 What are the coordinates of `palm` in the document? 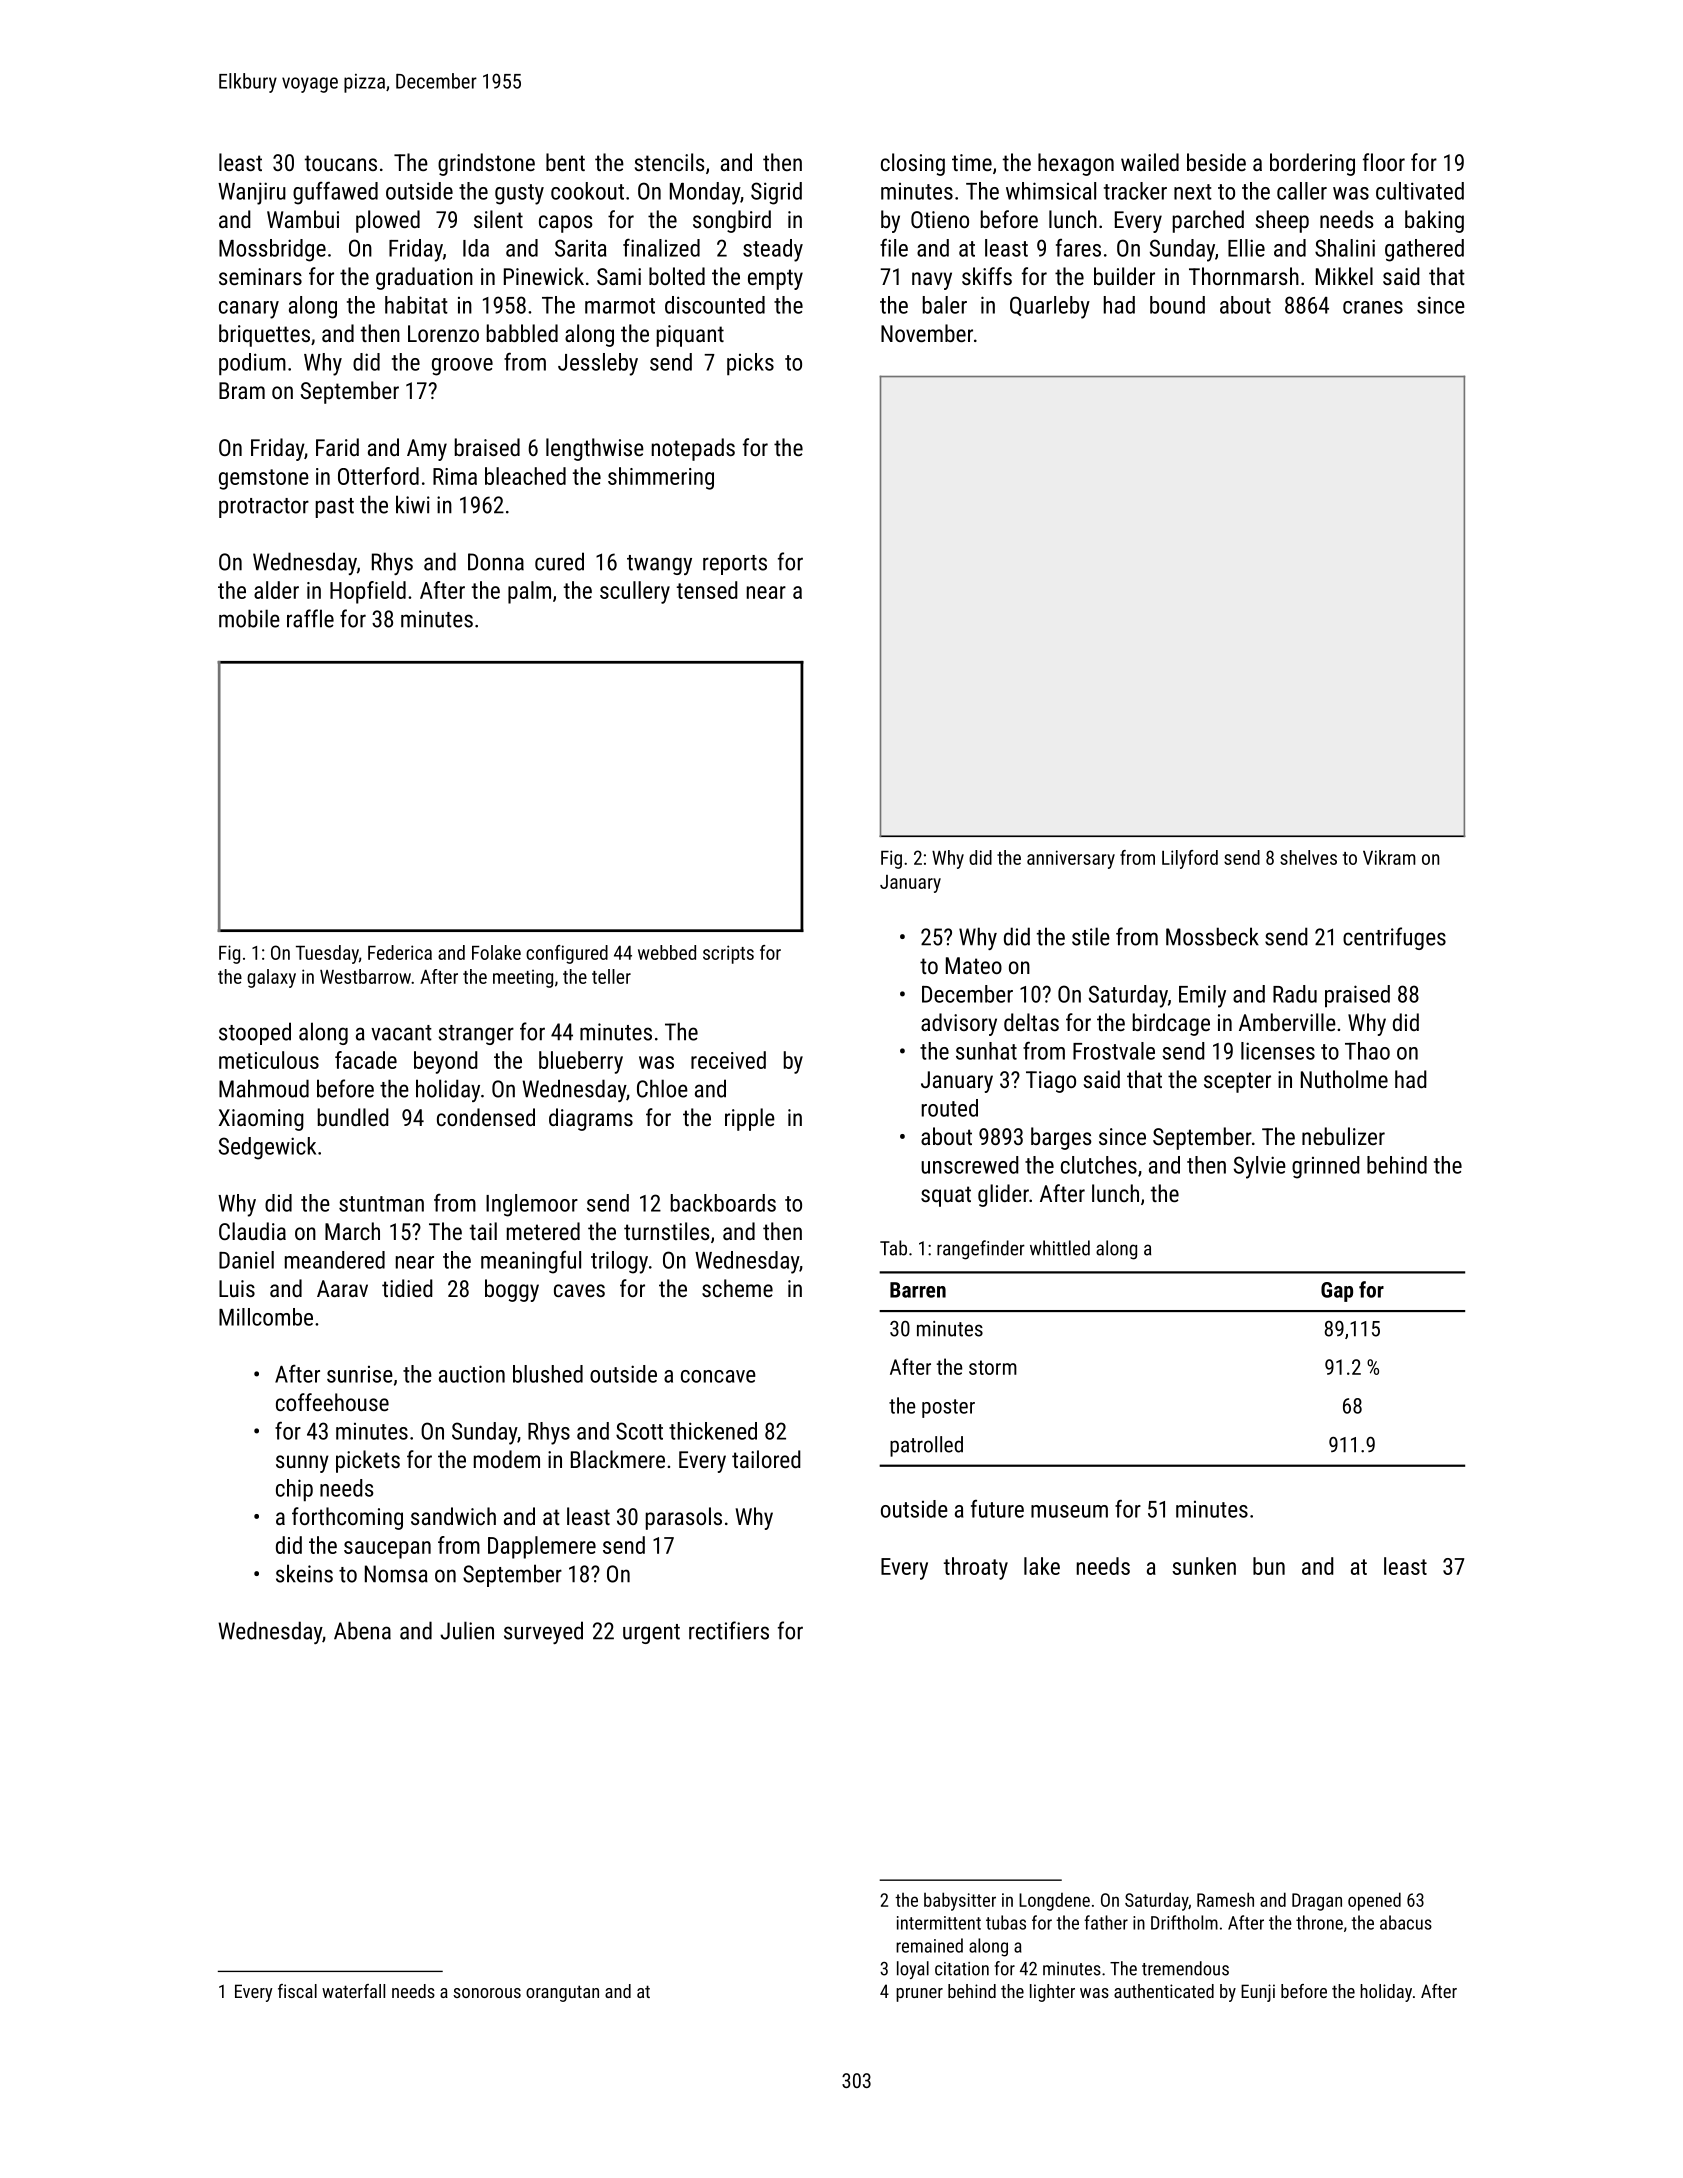 It's located at (529, 592).
